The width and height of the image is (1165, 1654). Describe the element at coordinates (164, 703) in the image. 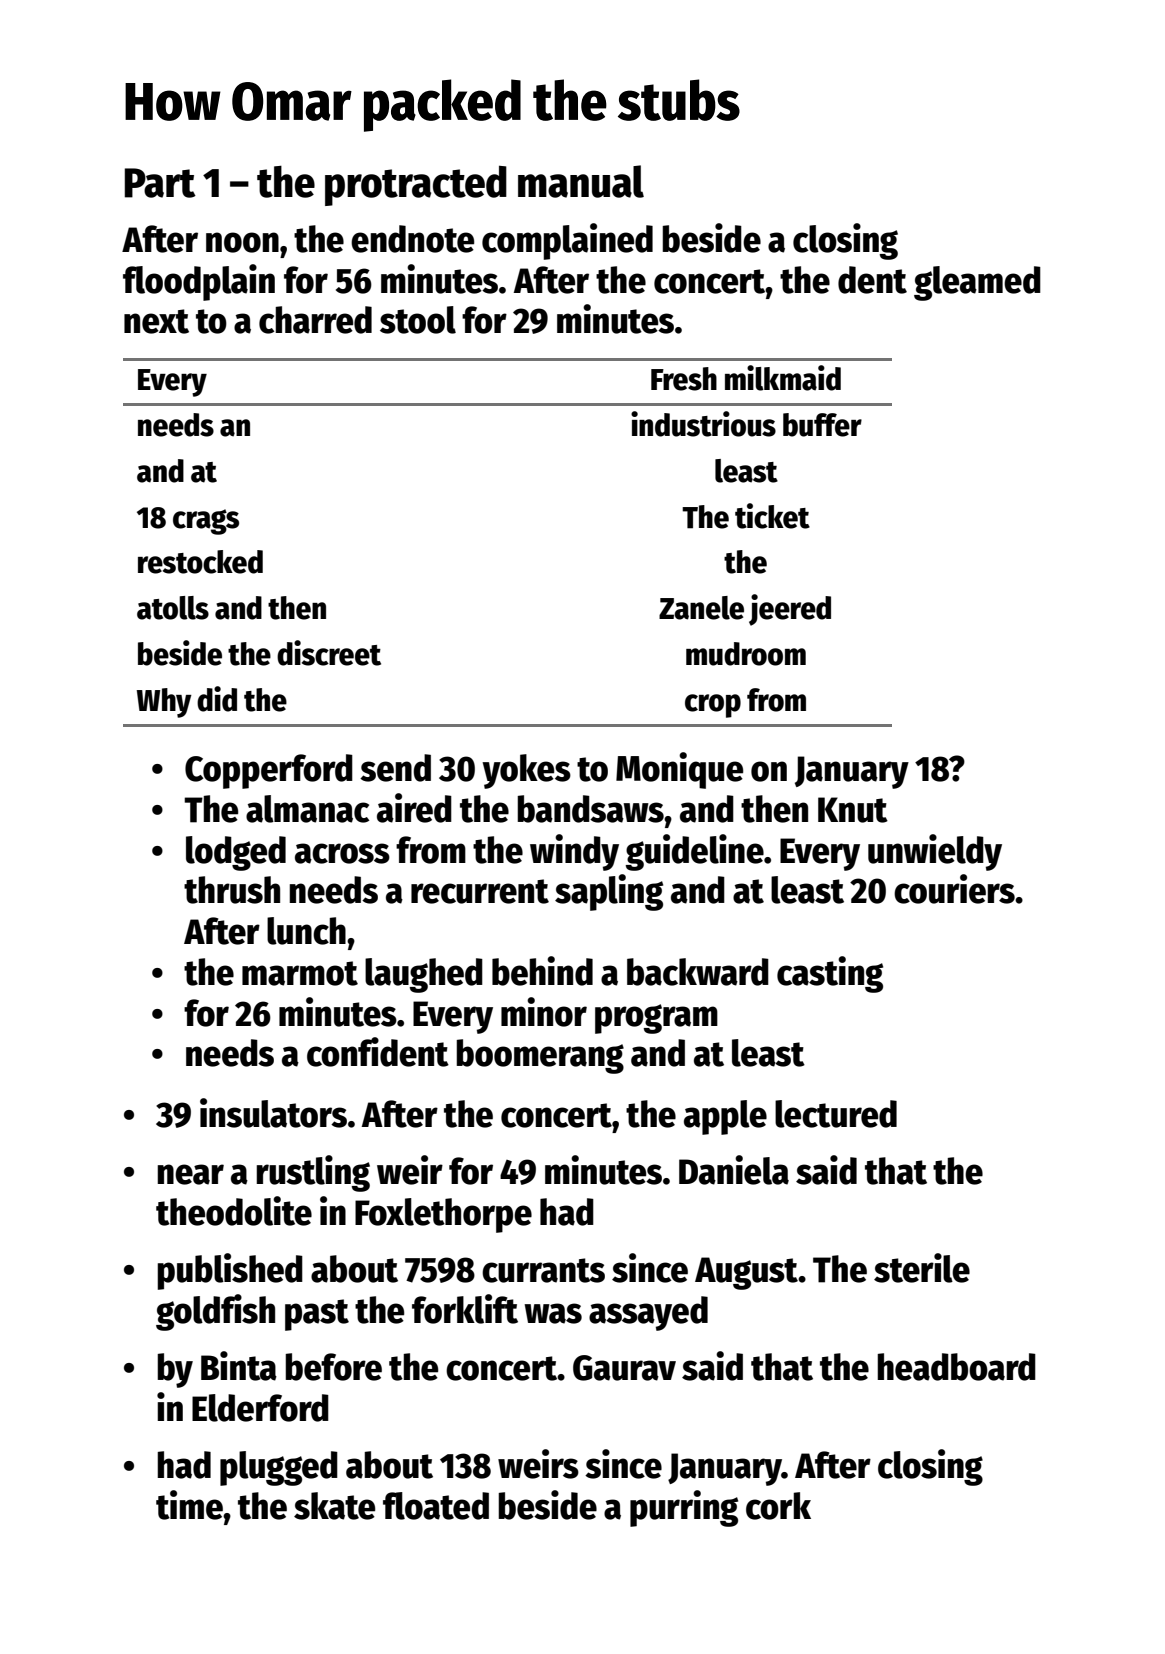

I see `Why` at that location.
